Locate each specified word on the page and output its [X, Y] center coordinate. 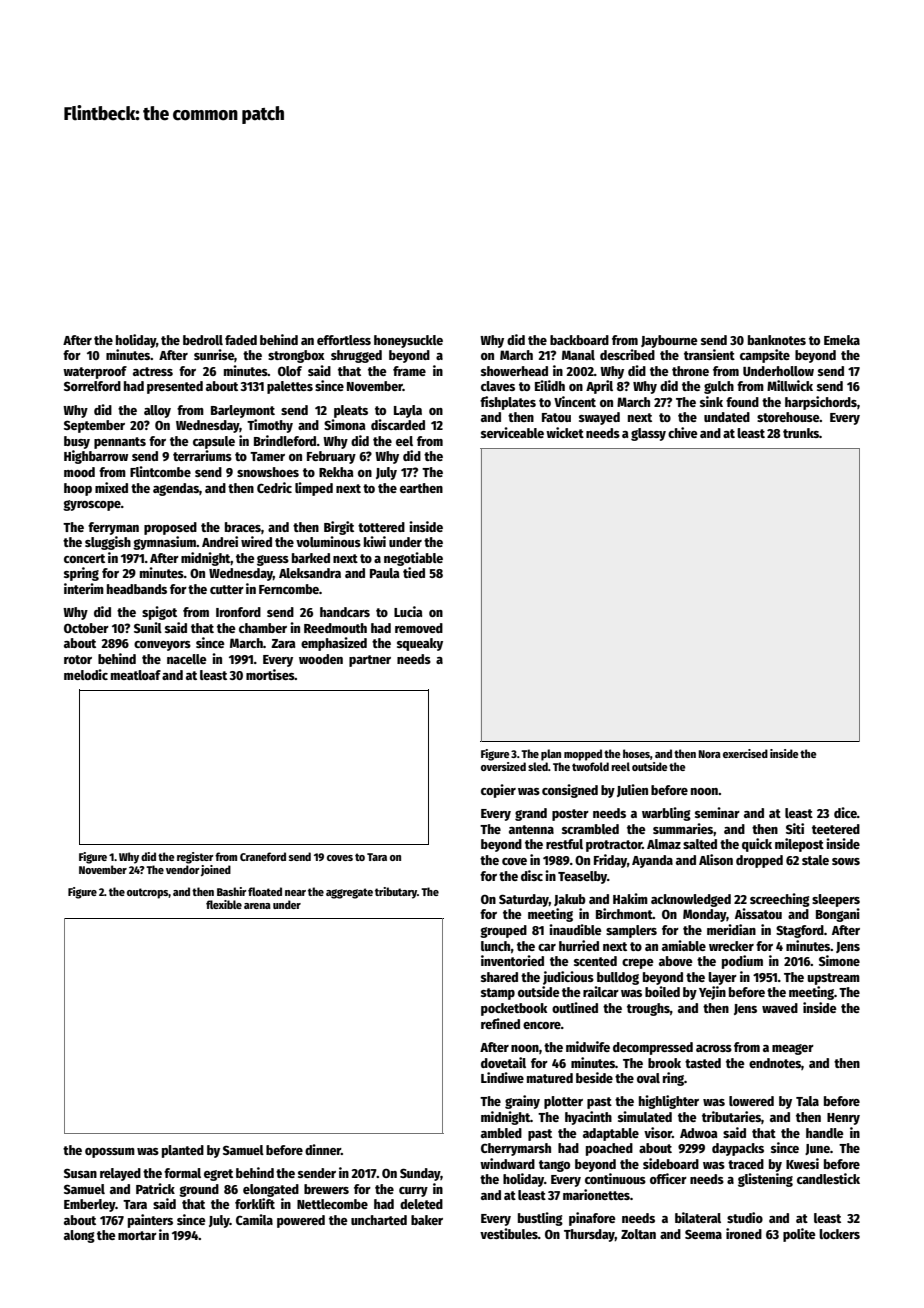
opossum [110, 1153]
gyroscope [92, 505]
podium [742, 962]
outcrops [147, 893]
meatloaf [136, 675]
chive [683, 432]
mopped [583, 755]
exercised [745, 753]
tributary [396, 893]
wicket [565, 432]
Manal [578, 355]
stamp [498, 994]
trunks [801, 433]
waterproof [95, 372]
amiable [684, 945]
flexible [224, 904]
